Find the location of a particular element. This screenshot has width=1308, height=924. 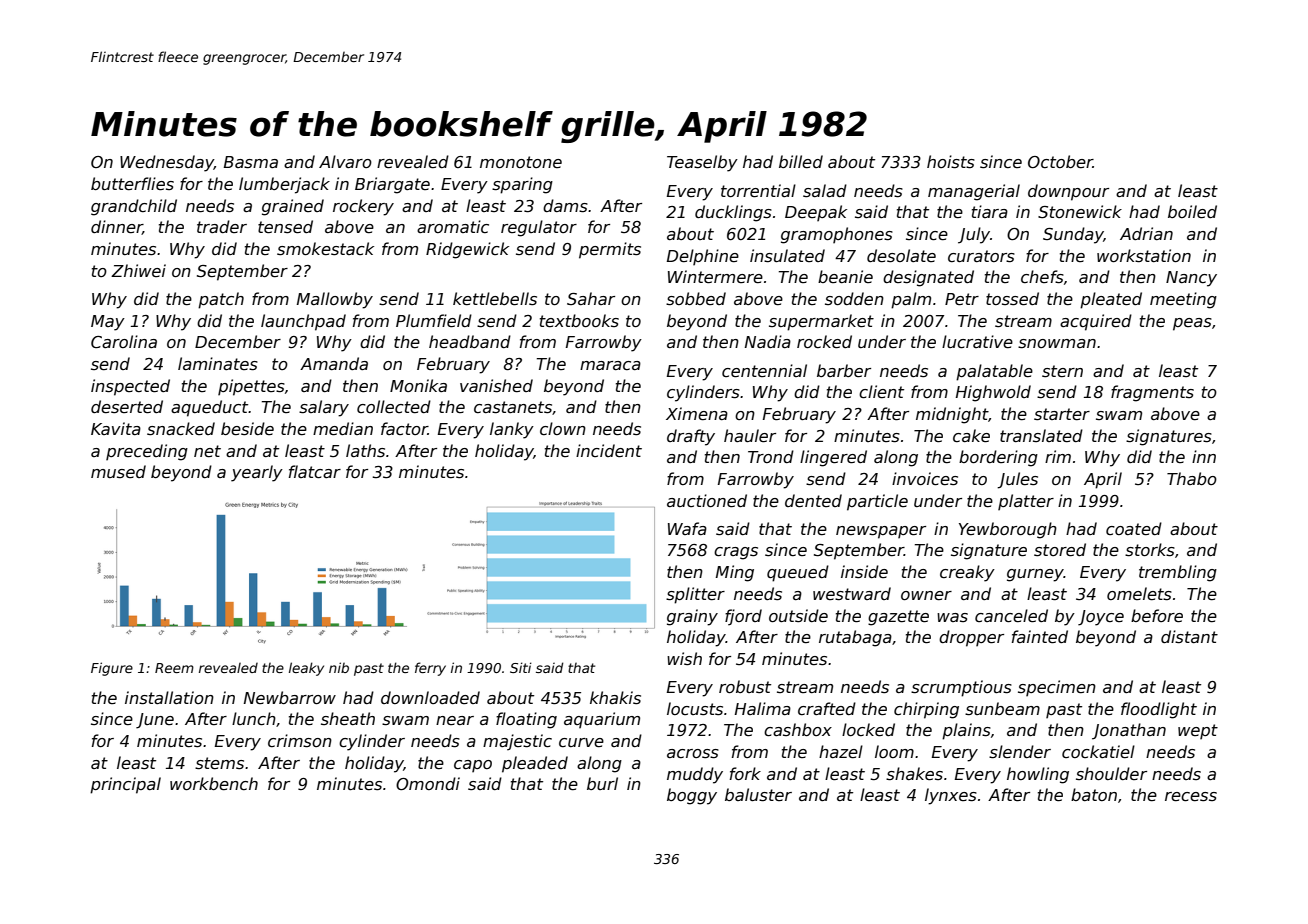

butterflies is located at coordinates (132, 184).
